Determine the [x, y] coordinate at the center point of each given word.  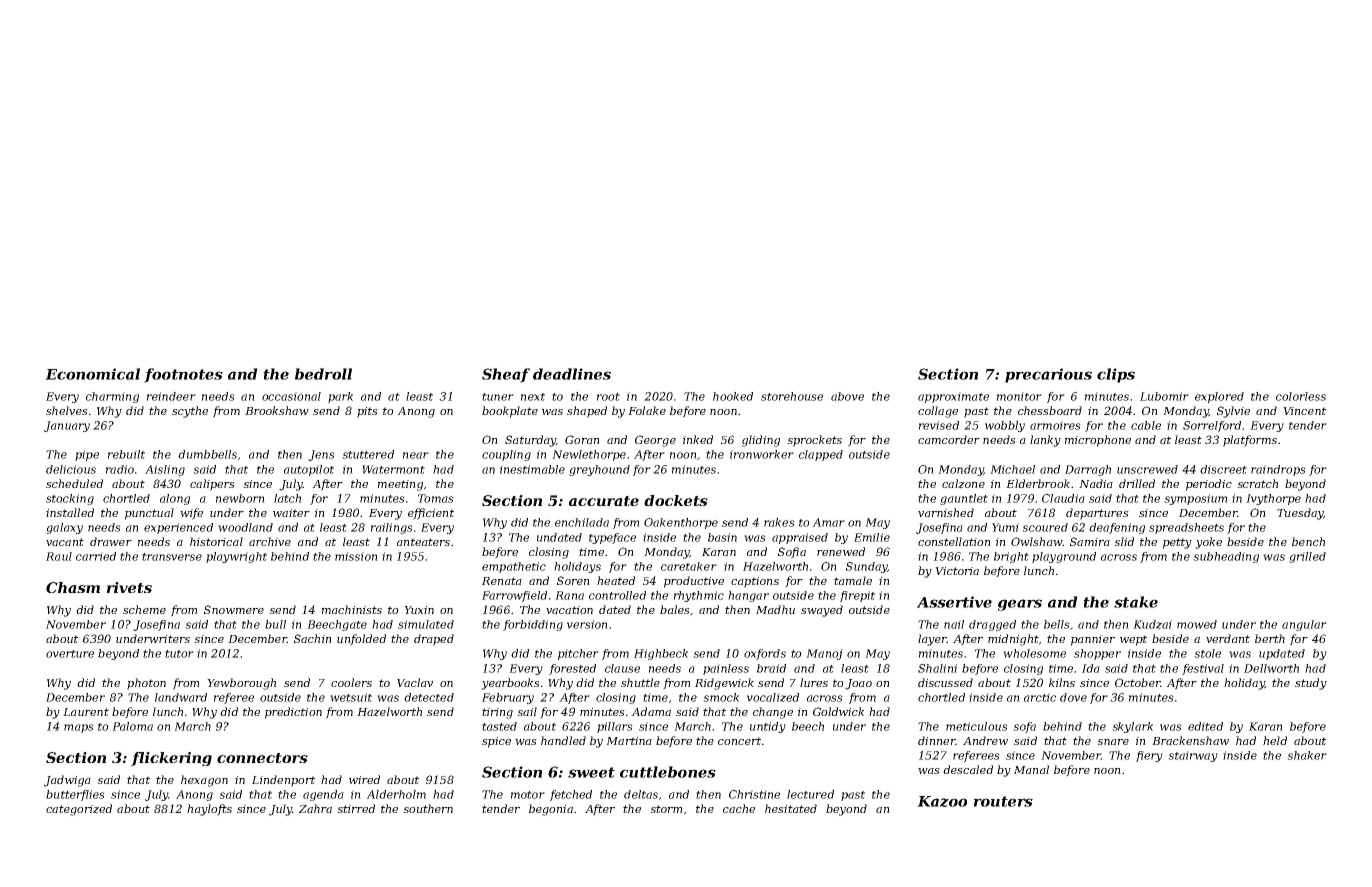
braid [771, 668]
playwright [236, 557]
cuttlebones [668, 772]
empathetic [514, 567]
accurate [604, 501]
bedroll [323, 374]
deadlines [572, 374]
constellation [954, 541]
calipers [212, 485]
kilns [1062, 682]
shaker [1307, 755]
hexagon [204, 781]
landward [181, 697]
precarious [1048, 375]
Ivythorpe [1273, 499]
